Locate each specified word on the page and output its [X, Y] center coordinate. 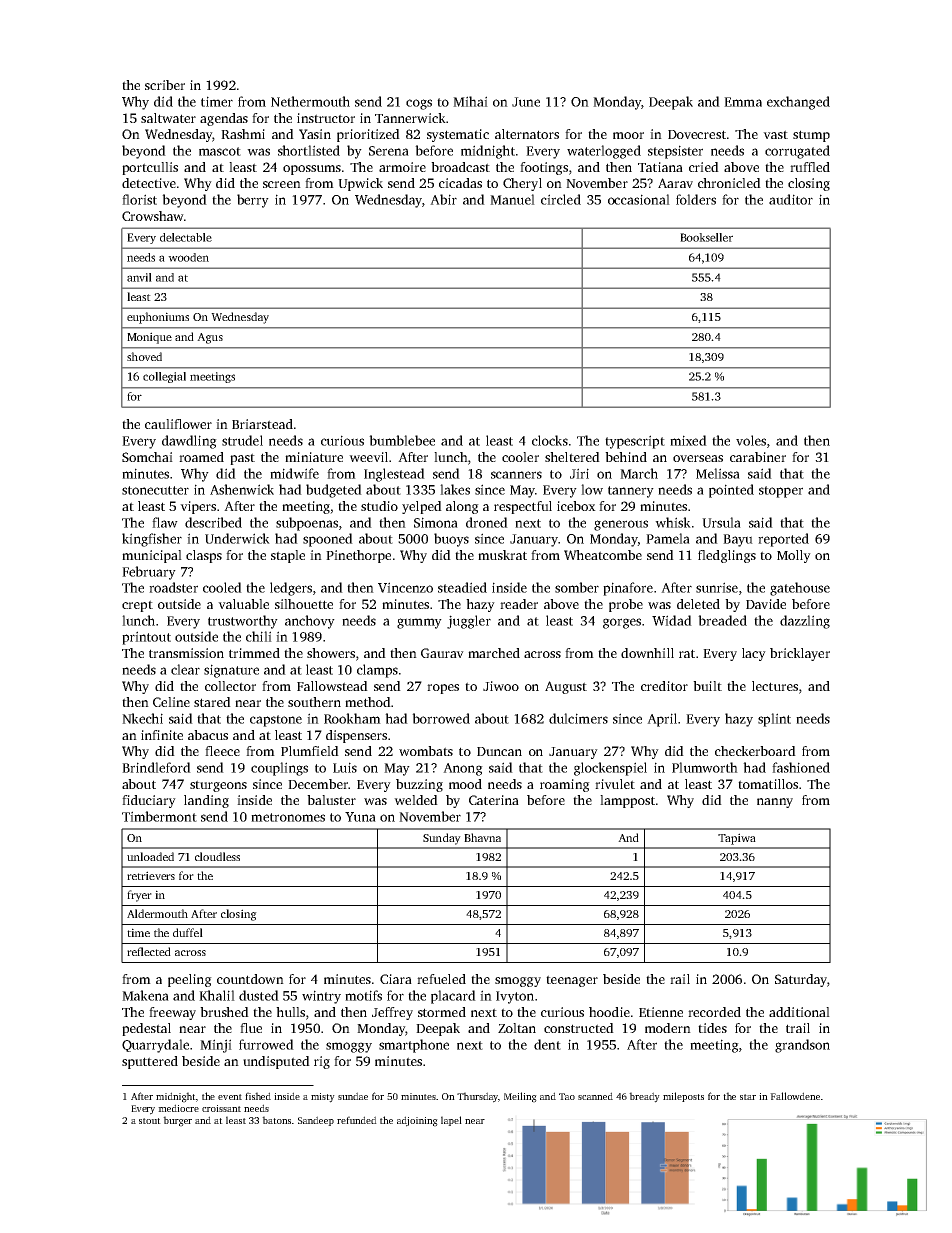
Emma [743, 102]
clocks [550, 440]
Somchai [147, 457]
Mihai [470, 101]
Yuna [360, 817]
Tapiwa [737, 839]
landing [206, 801]
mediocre [178, 1108]
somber [577, 587]
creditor [664, 686]
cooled [222, 587]
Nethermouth [310, 101]
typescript [635, 442]
